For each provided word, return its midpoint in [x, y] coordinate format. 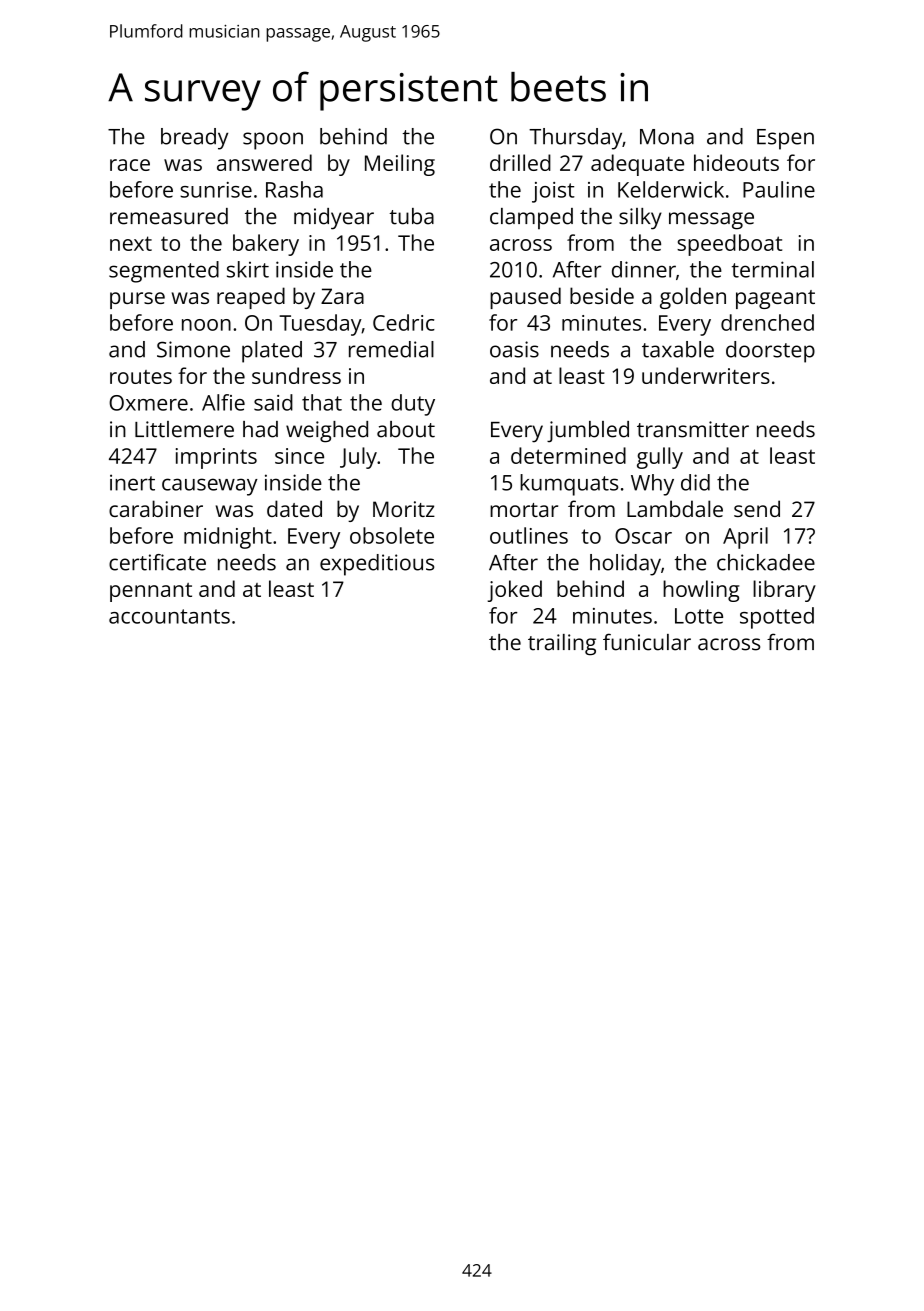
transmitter [693, 429]
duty [413, 405]
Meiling [400, 165]
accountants [169, 616]
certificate [157, 562]
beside [602, 295]
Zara [342, 296]
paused [525, 298]
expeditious [377, 565]
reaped [251, 298]
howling [701, 591]
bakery [266, 245]
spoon [273, 141]
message [711, 221]
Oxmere [148, 403]
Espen [785, 139]
